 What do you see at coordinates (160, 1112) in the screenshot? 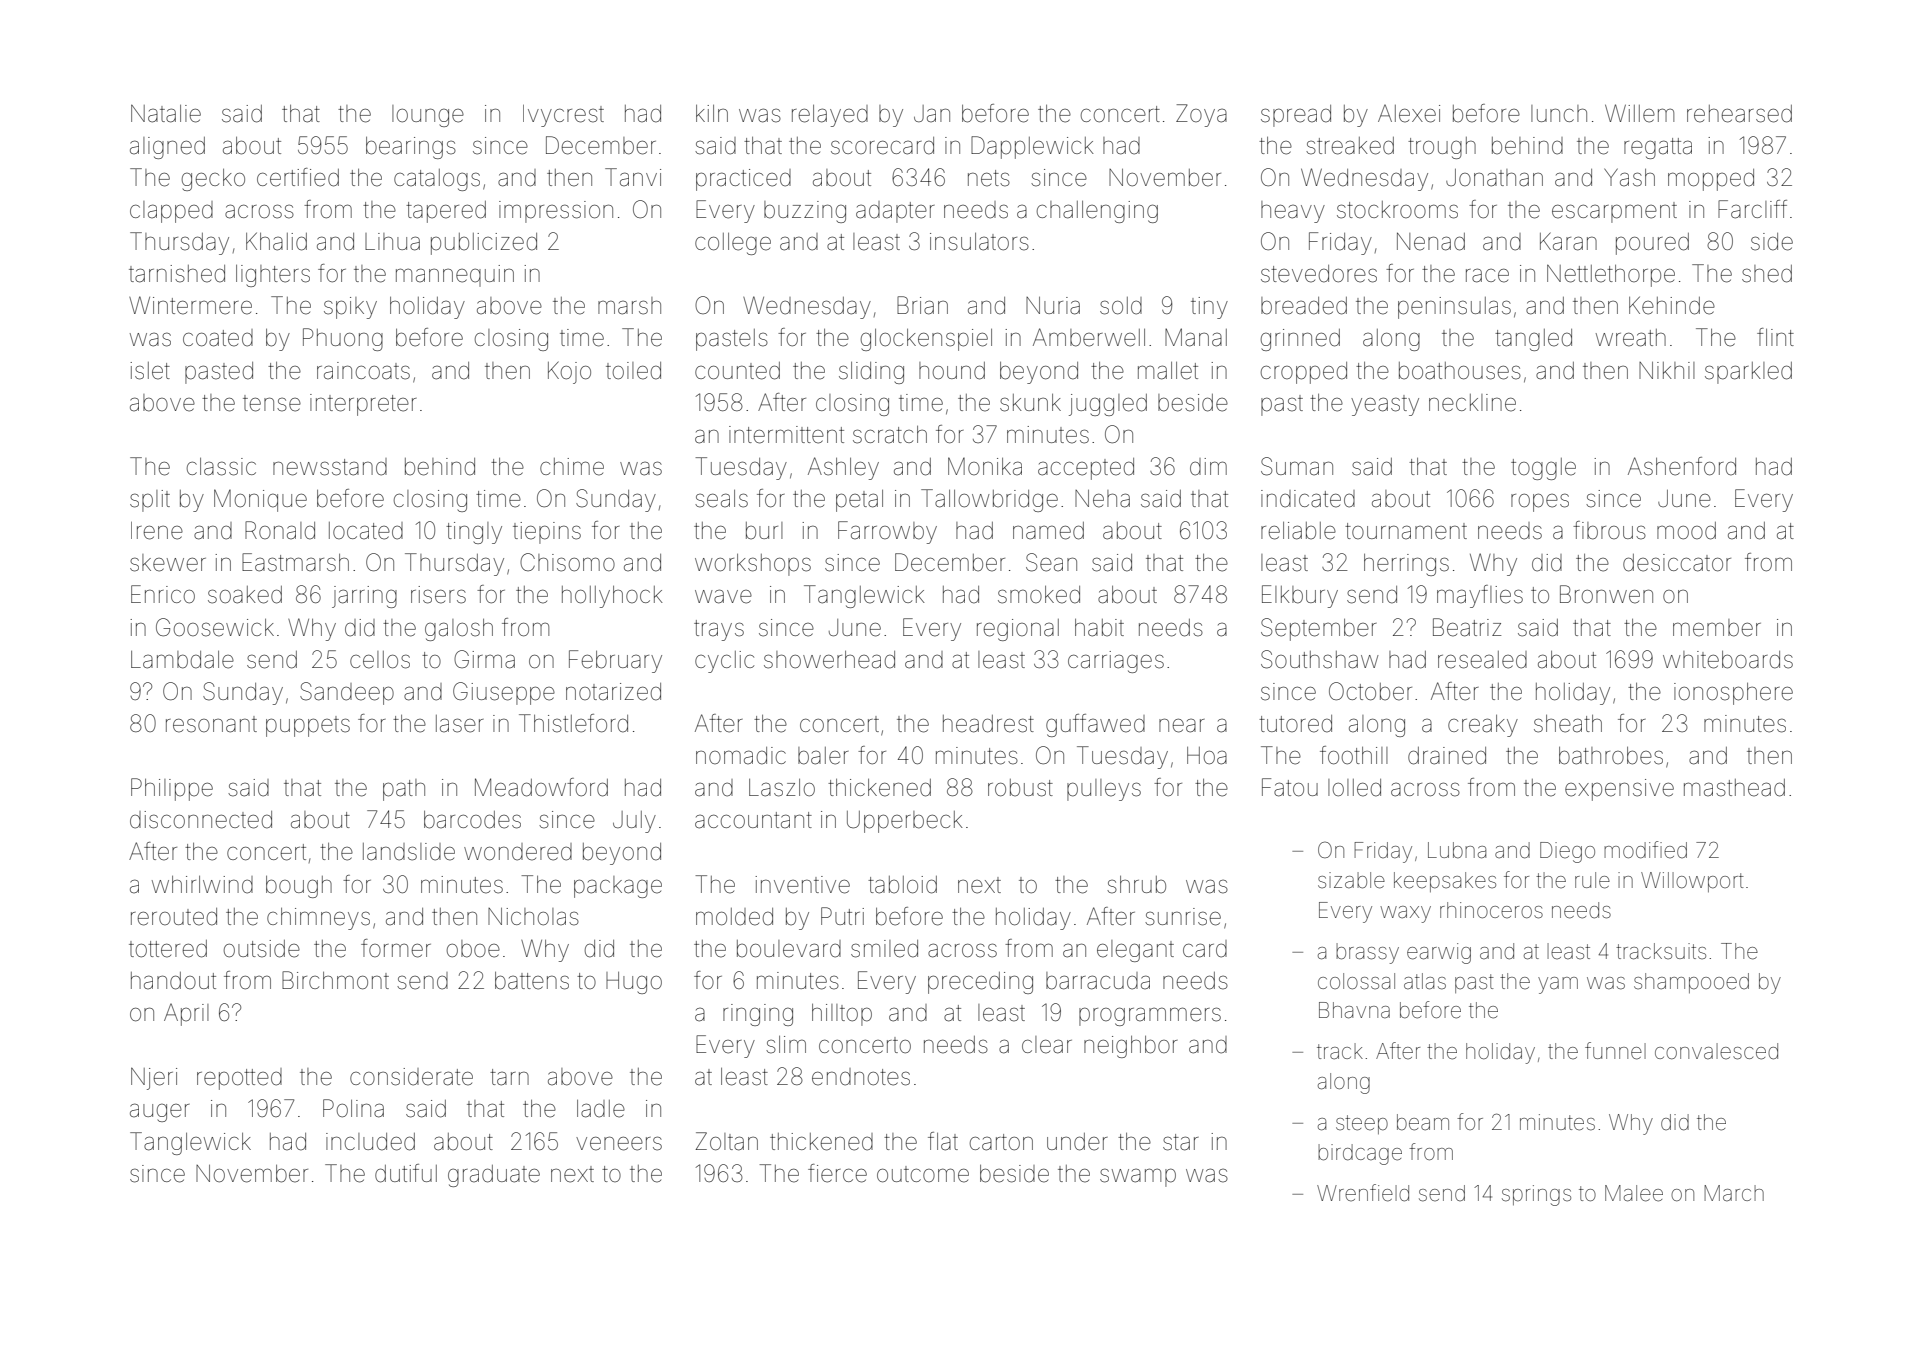
I see `auger` at bounding box center [160, 1112].
